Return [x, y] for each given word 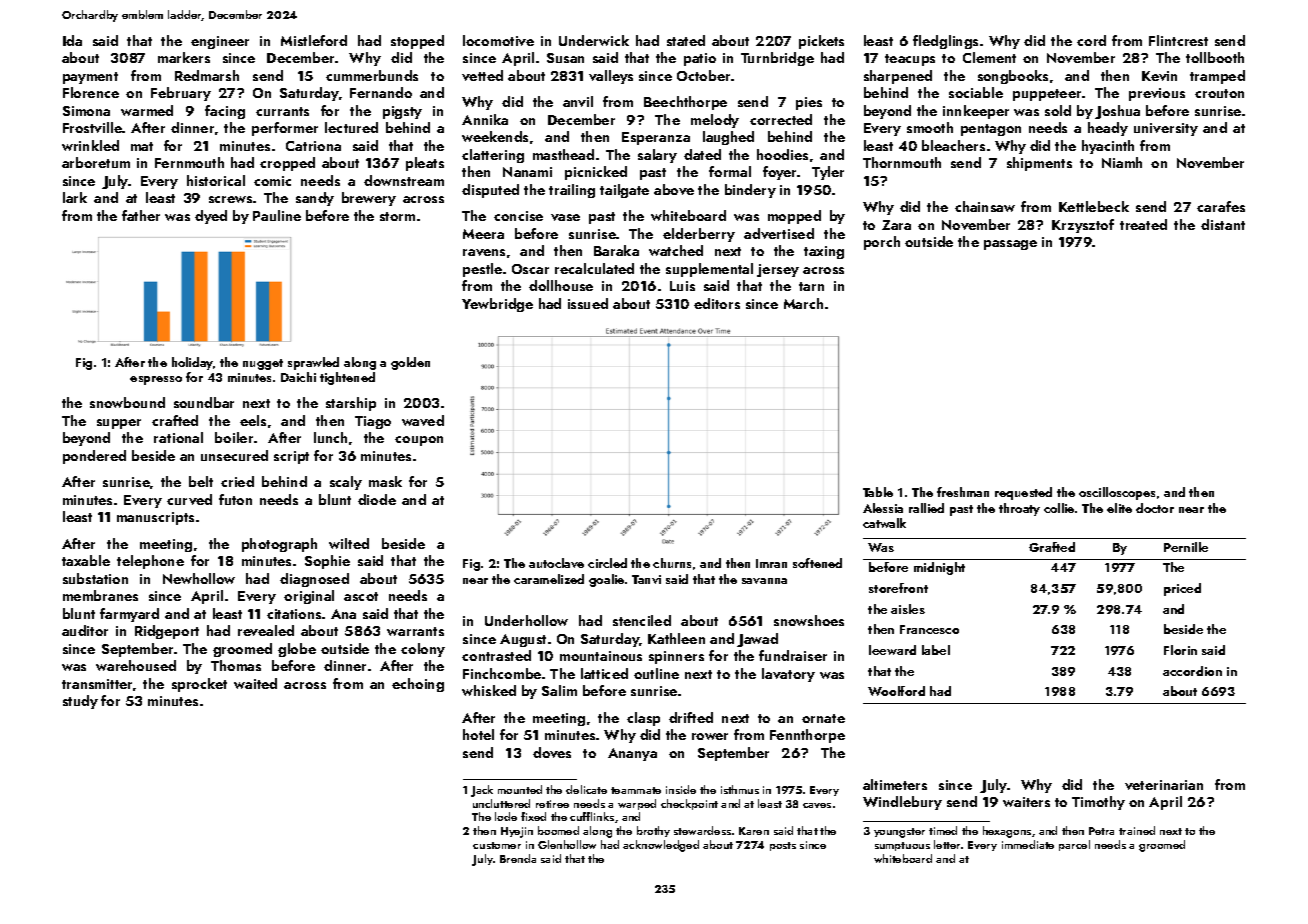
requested [1023, 493]
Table [878, 492]
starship [351, 404]
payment [90, 78]
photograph [279, 545]
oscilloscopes [1117, 493]
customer [497, 845]
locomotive [498, 40]
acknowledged [661, 846]
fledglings [945, 42]
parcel [1074, 845]
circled [607, 563]
